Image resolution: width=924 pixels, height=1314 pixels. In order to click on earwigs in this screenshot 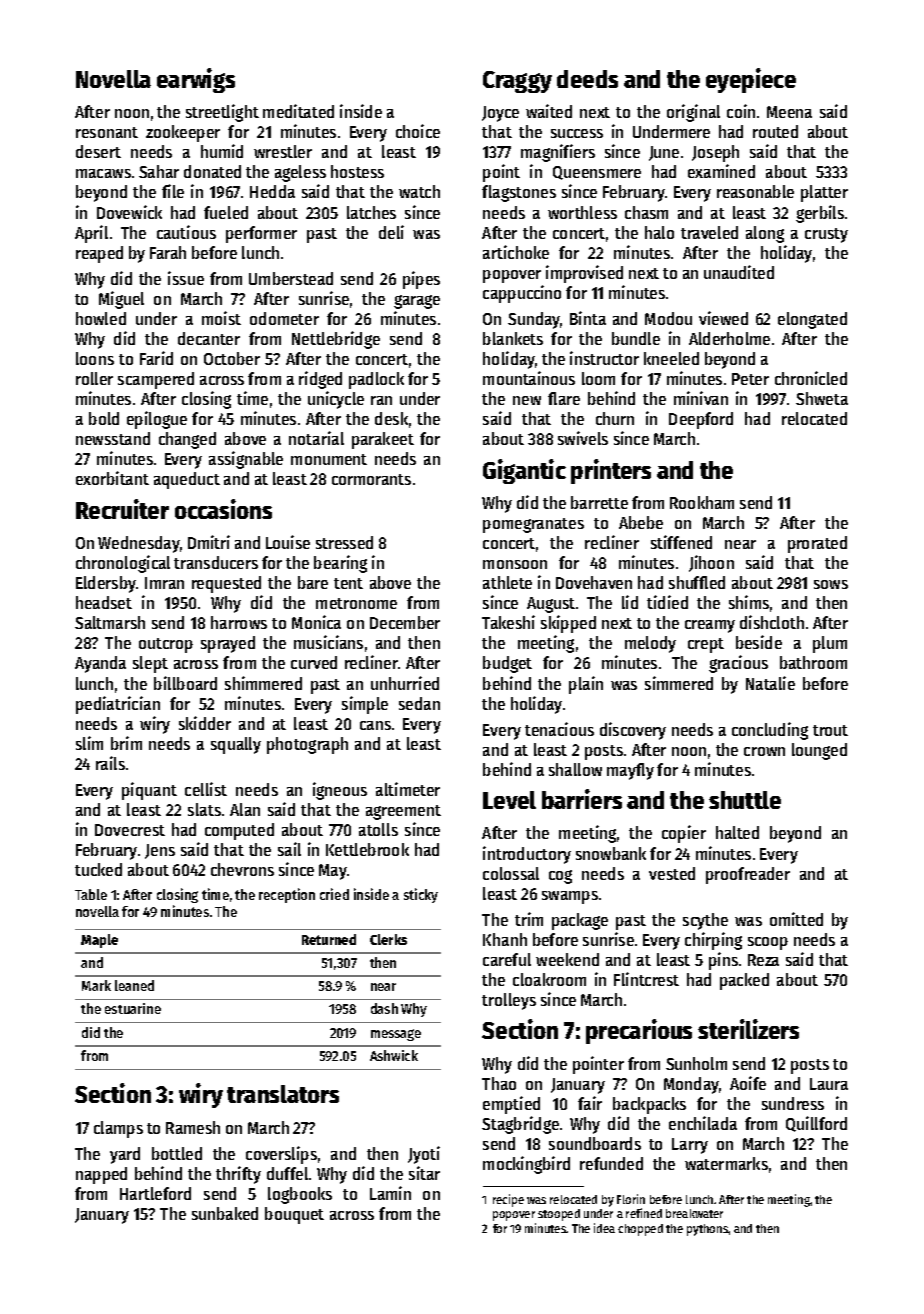, I will do `click(196, 80)`.
